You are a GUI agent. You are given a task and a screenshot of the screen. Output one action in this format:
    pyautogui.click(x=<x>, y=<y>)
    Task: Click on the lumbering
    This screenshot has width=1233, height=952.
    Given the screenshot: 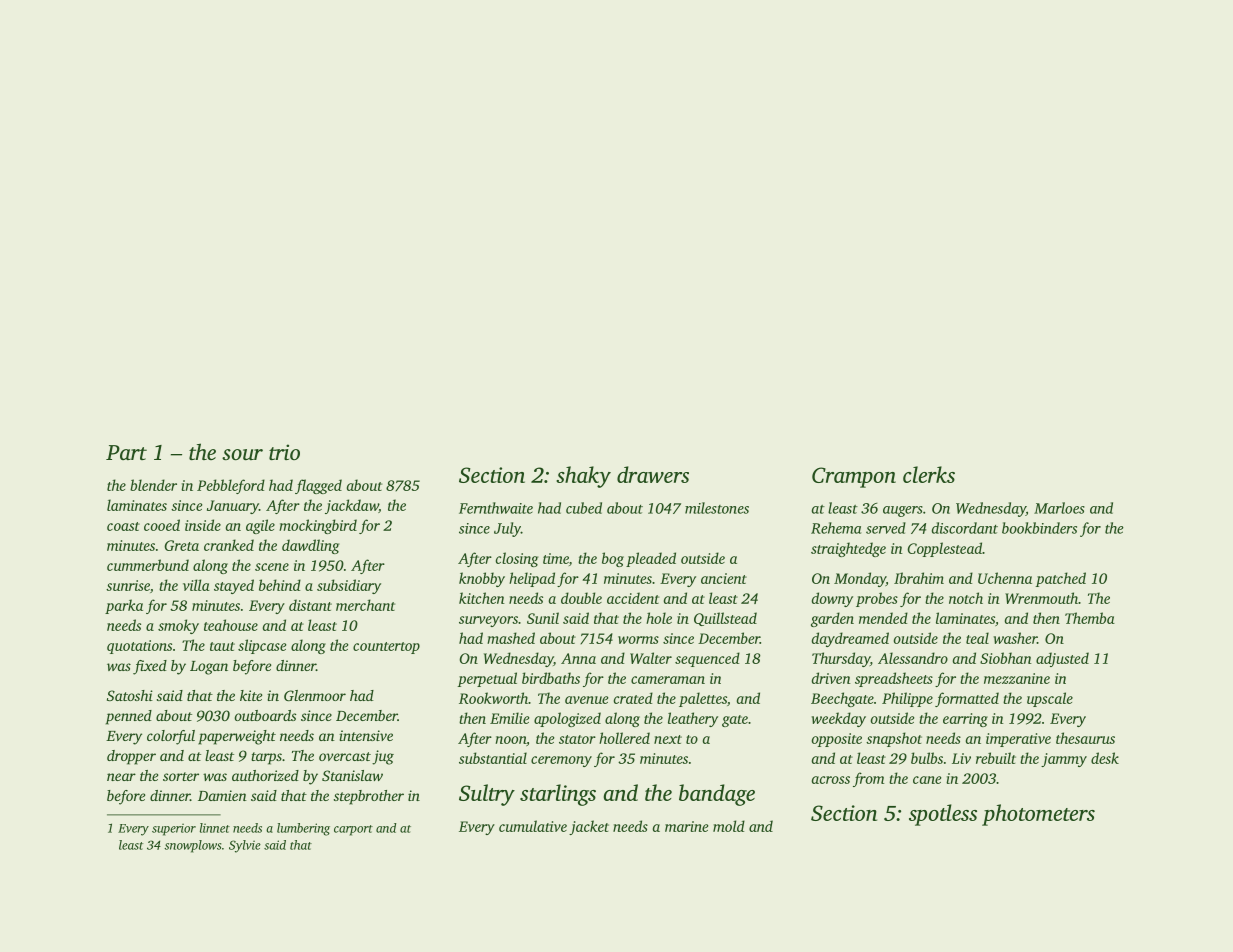 What is the action you would take?
    pyautogui.click(x=303, y=829)
